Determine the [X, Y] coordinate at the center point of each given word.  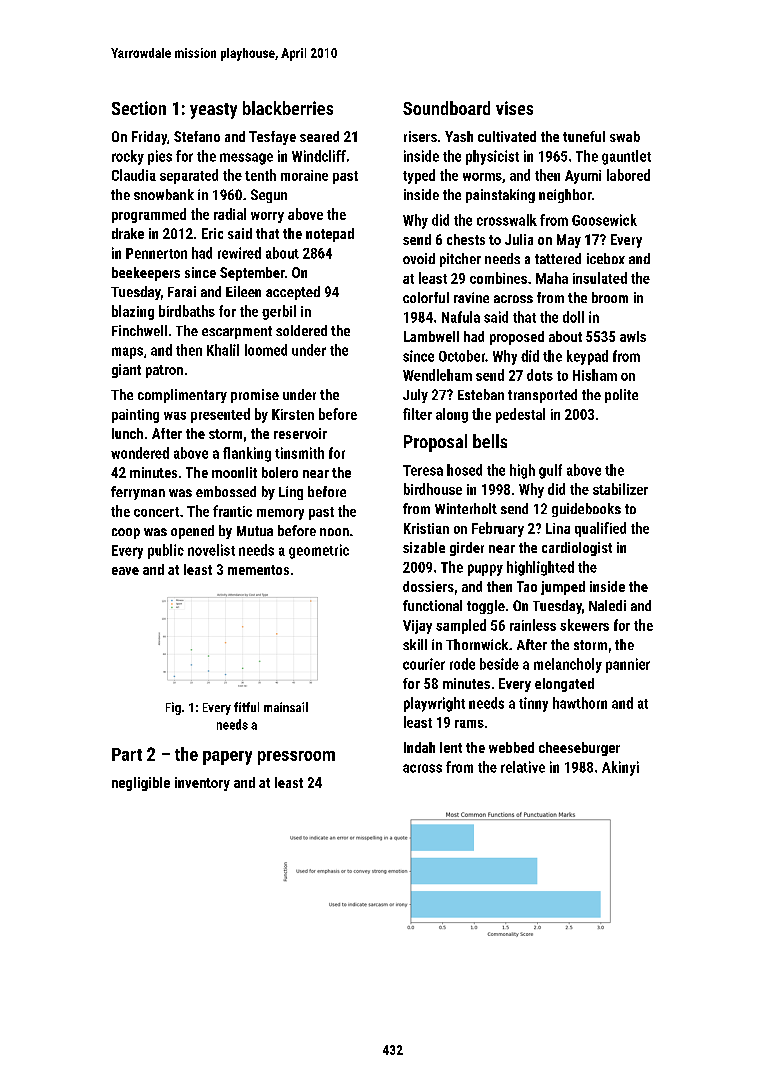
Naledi [607, 605]
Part [127, 754]
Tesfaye [272, 138]
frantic [232, 511]
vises [514, 108]
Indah [419, 747]
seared [319, 136]
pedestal [520, 415]
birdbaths [187, 311]
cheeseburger [579, 749]
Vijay [417, 627]
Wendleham [437, 375]
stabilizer [620, 489]
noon [334, 532]
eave [125, 571]
